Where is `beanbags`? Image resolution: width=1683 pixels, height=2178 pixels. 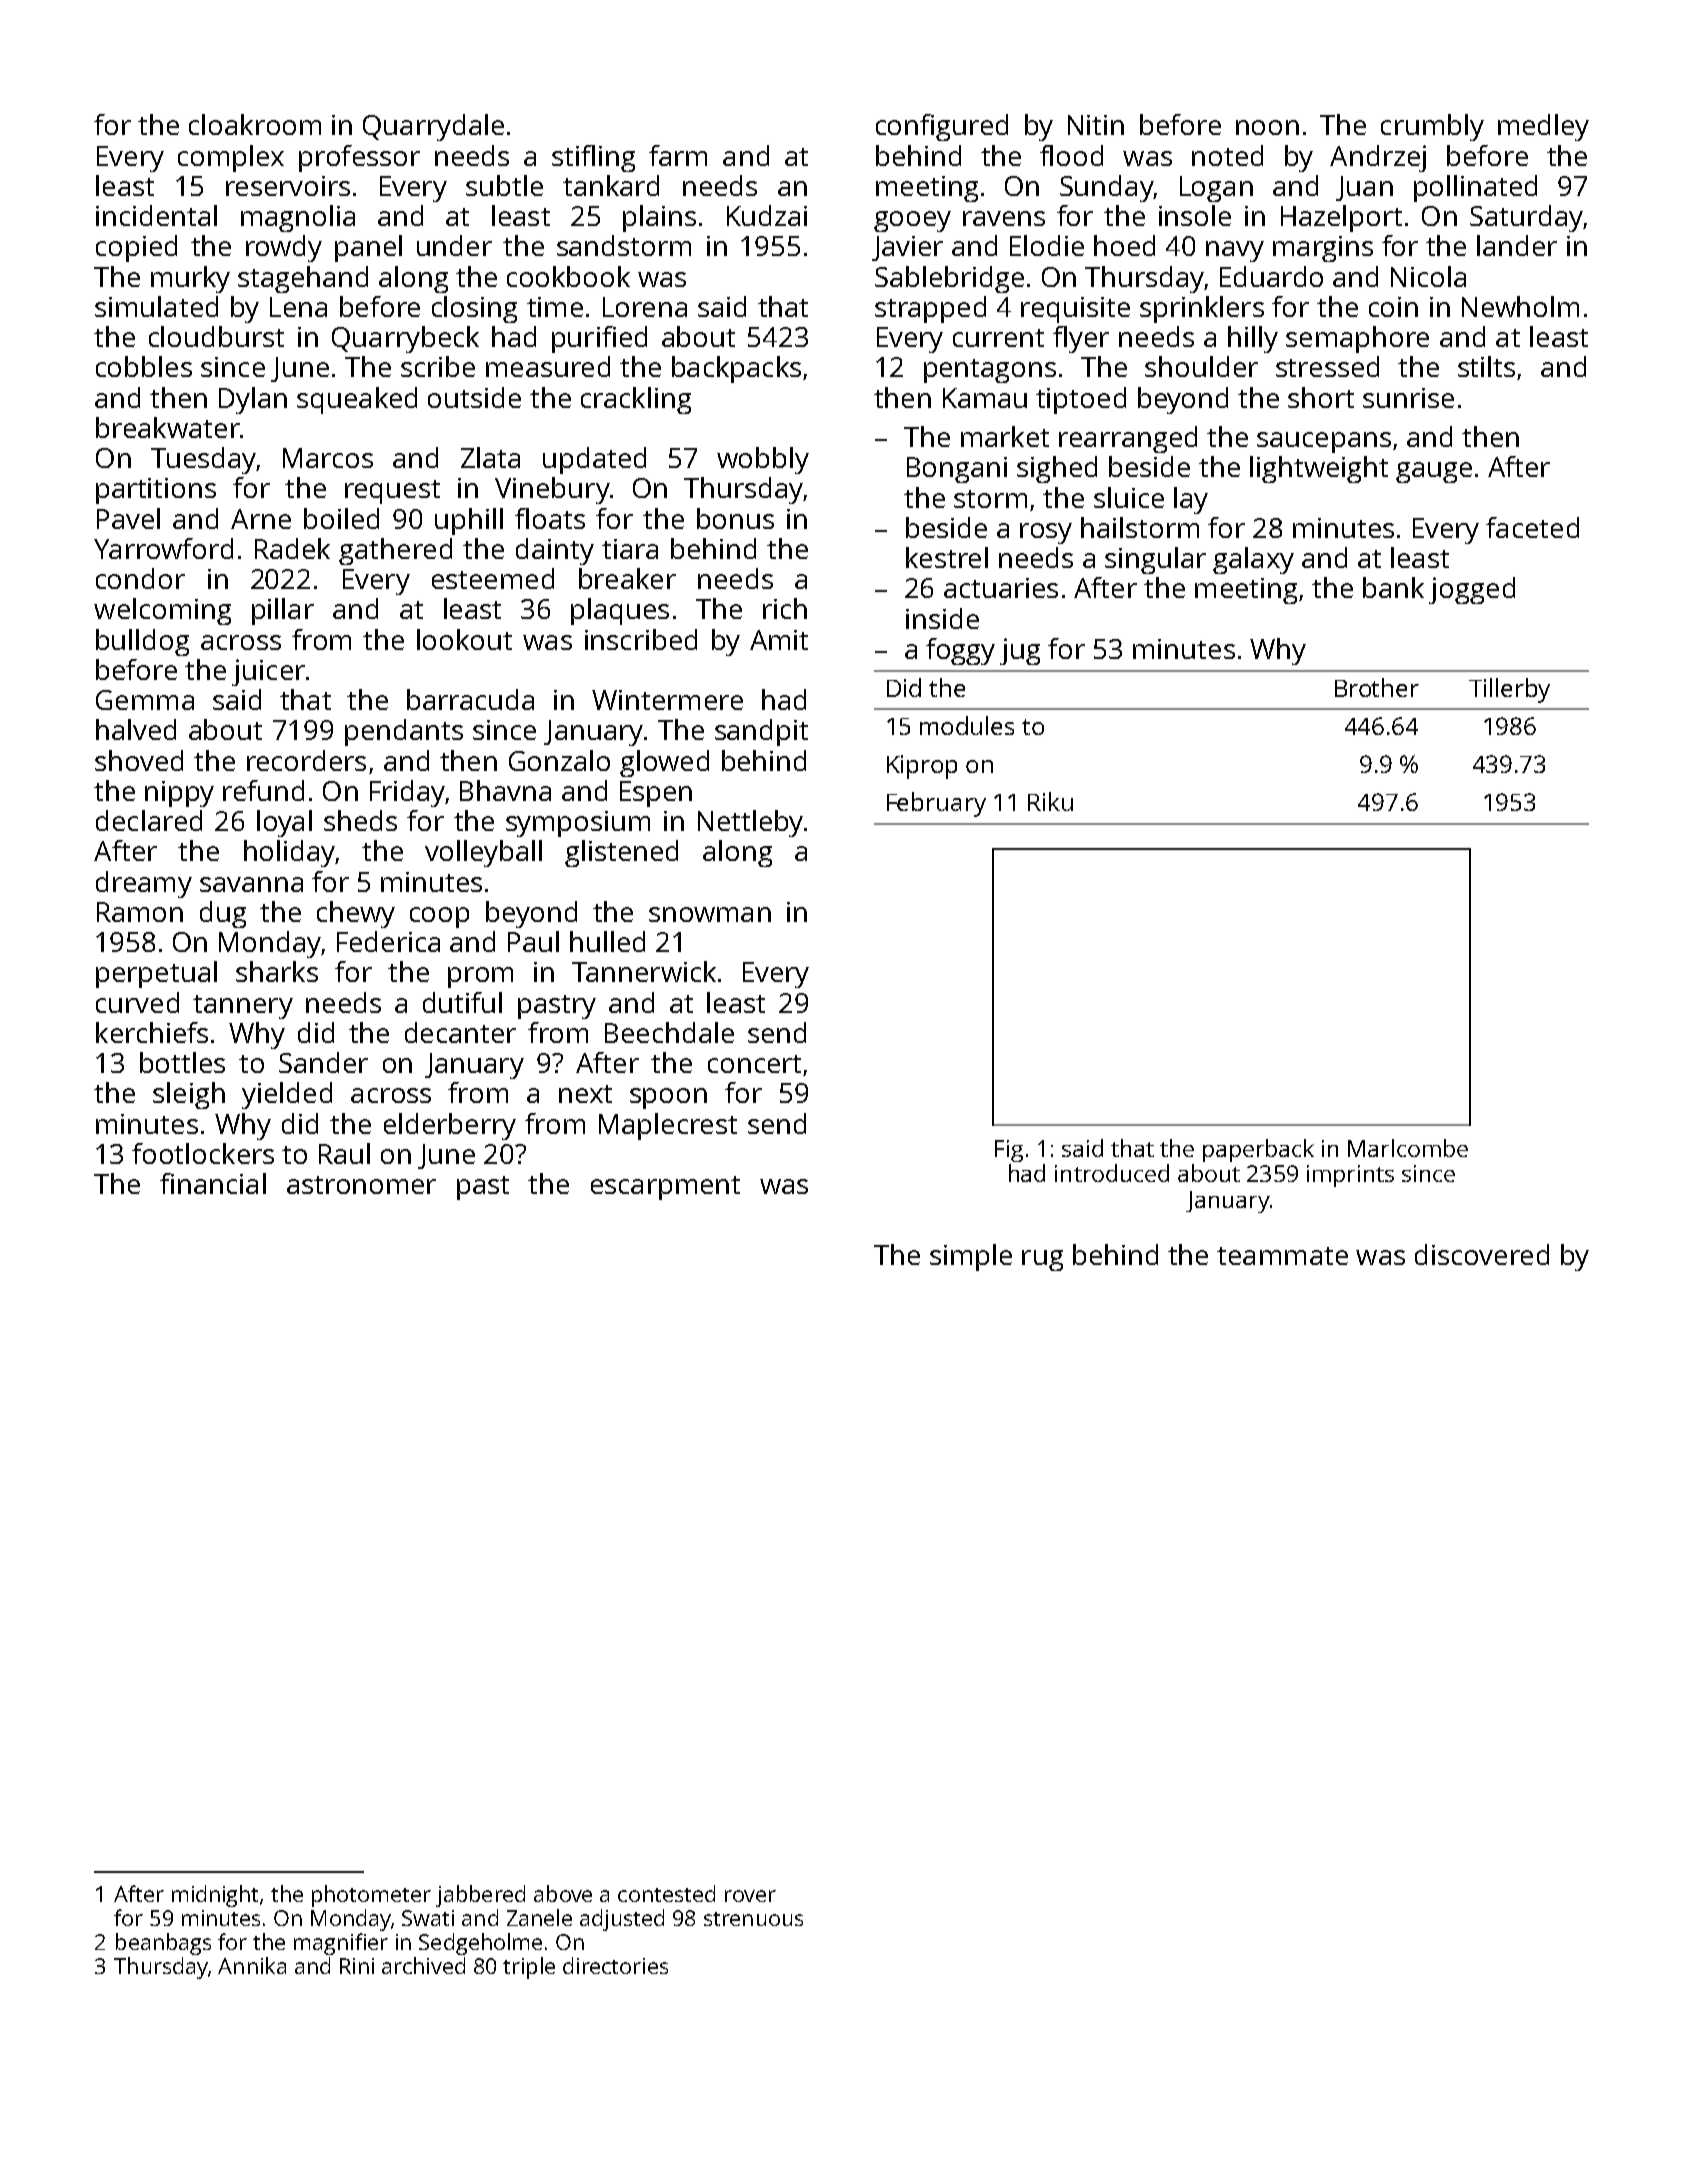
beanbags is located at coordinates (163, 1944).
